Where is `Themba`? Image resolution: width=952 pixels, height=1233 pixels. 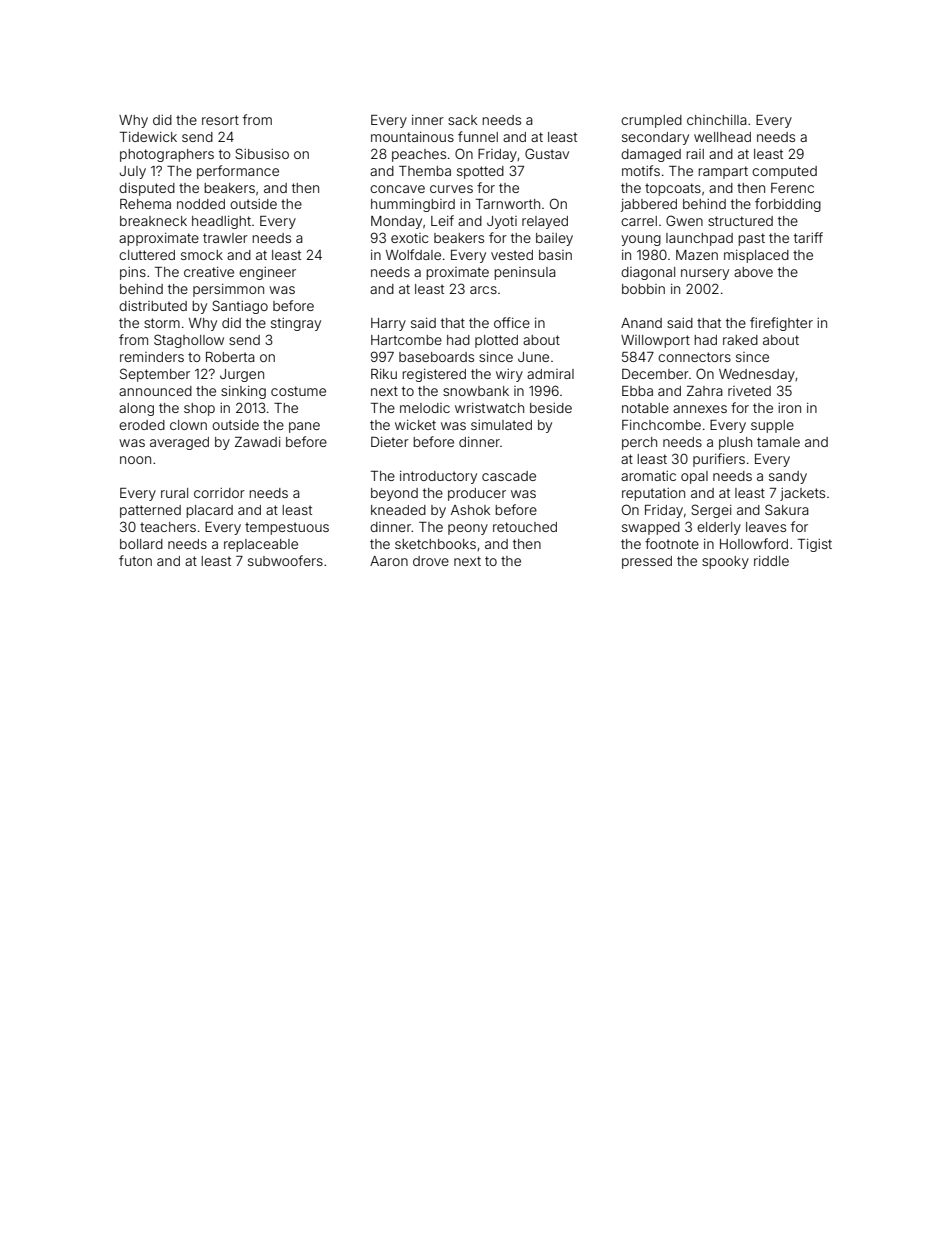 Themba is located at coordinates (425, 171).
